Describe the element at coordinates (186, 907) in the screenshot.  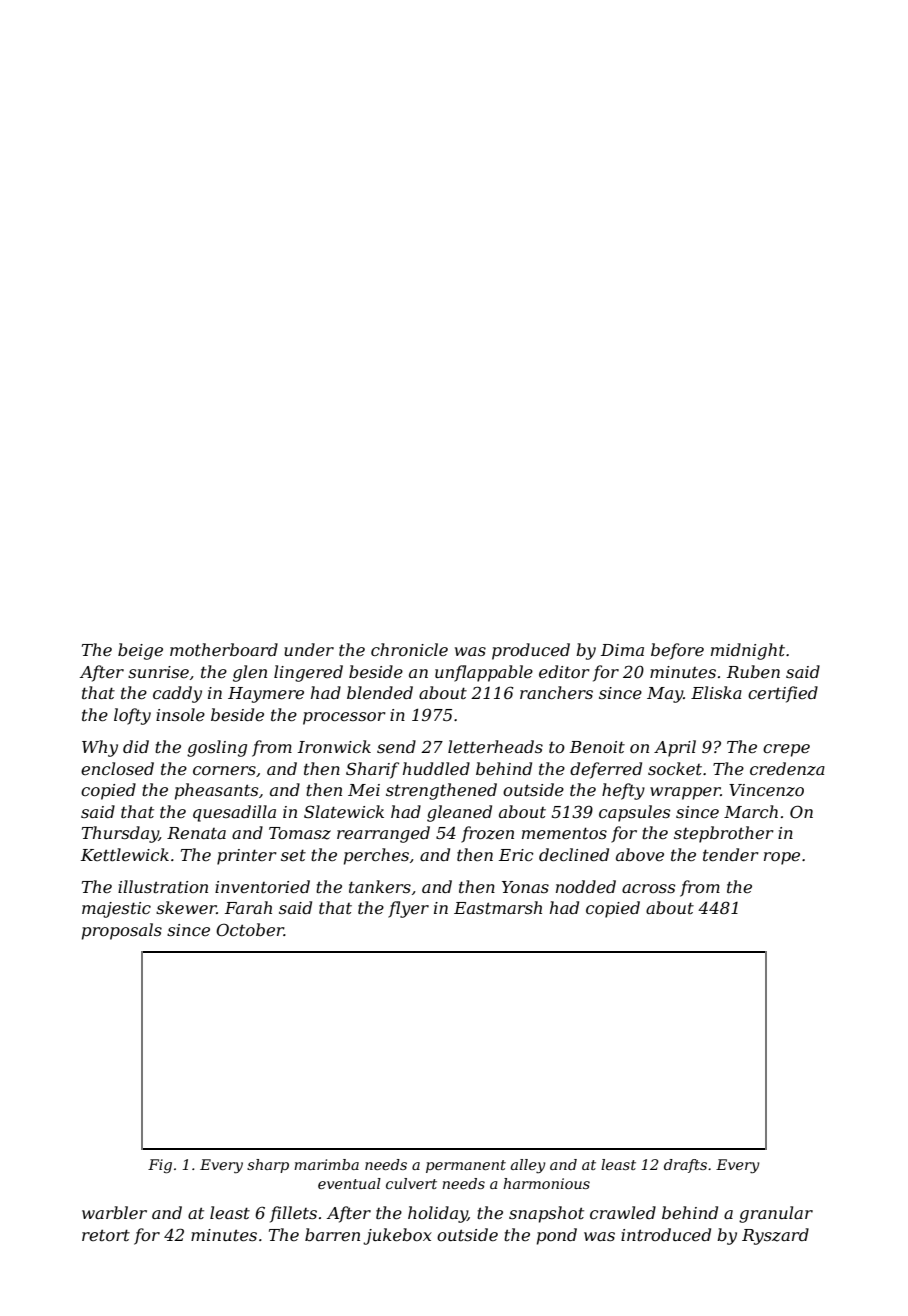
I see `skewer` at that location.
